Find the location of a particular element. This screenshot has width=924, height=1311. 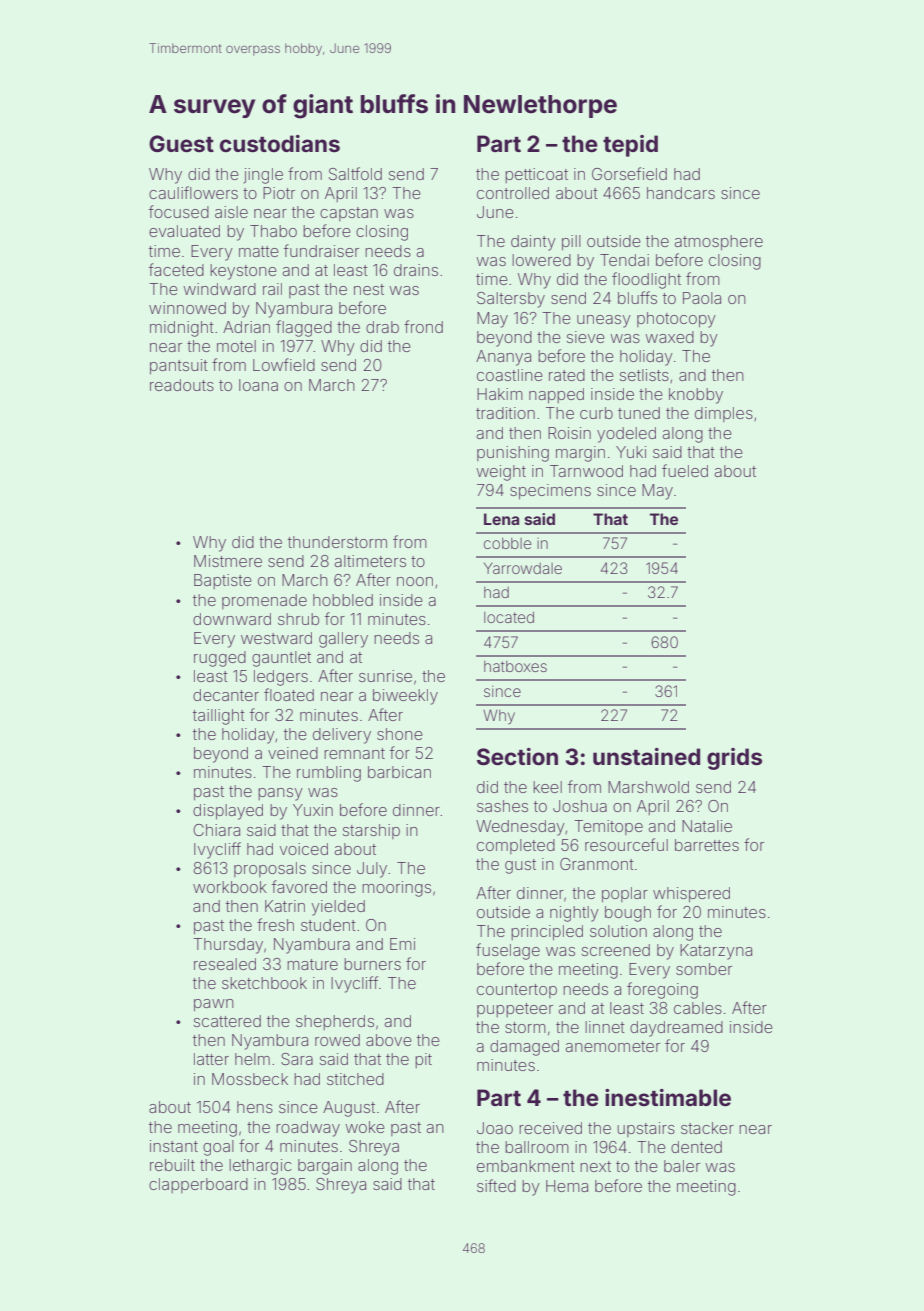

instant is located at coordinates (174, 1146).
